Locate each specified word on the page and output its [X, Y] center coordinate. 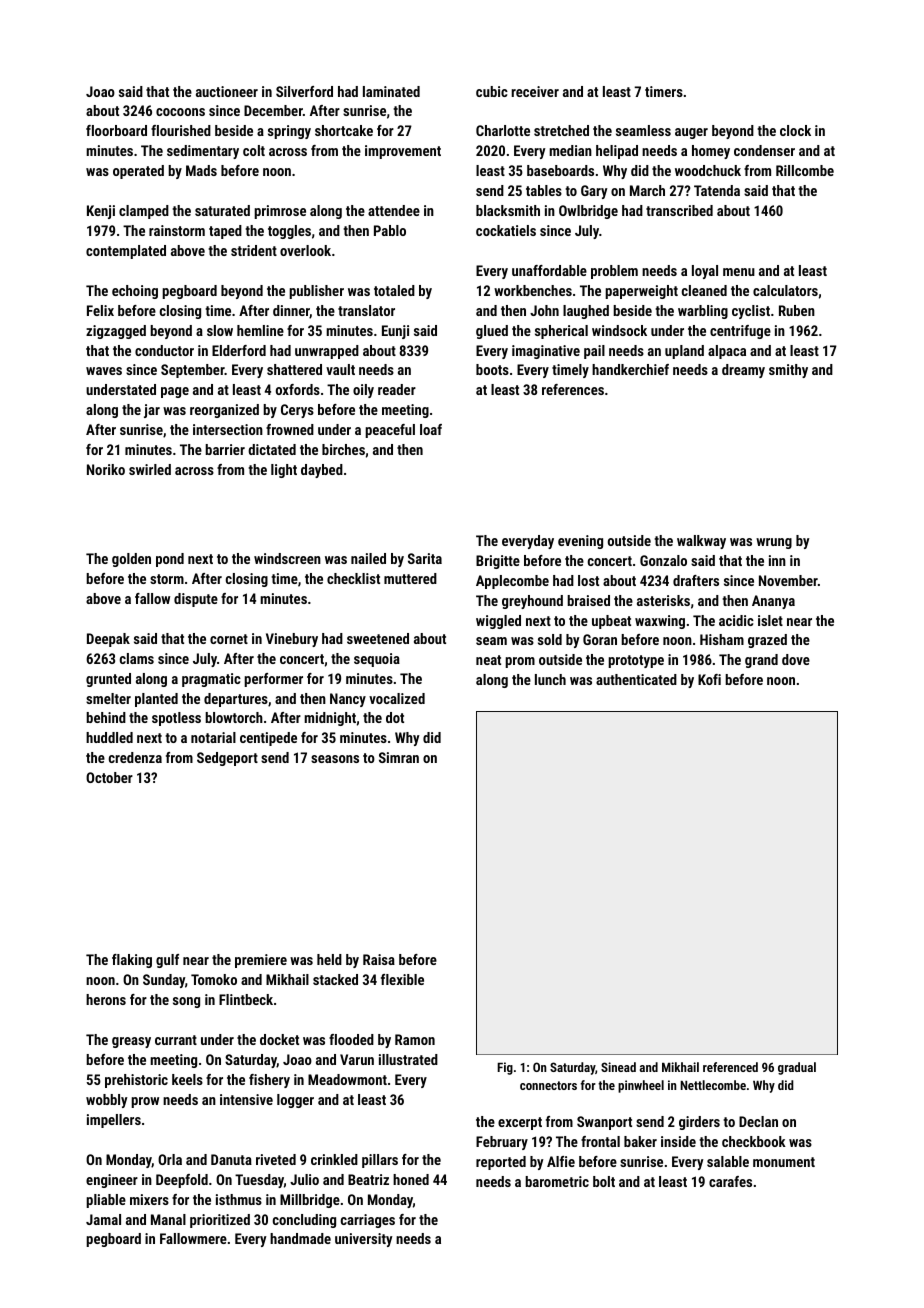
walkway [701, 542]
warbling [703, 312]
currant [176, 1040]
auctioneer [227, 91]
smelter [108, 698]
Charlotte [503, 130]
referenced [730, 1067]
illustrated [408, 1059]
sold [550, 639]
